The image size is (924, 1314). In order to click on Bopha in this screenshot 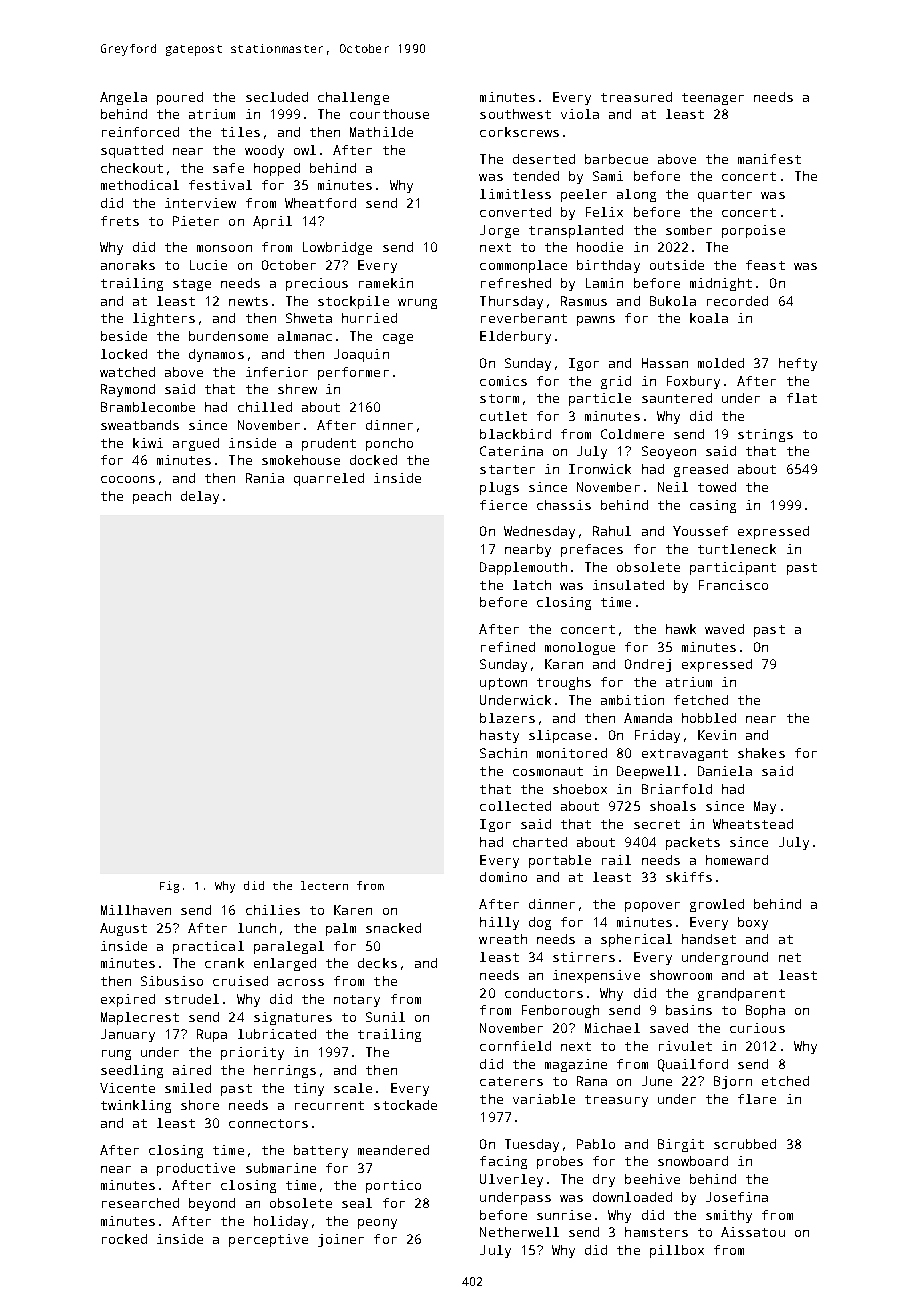, I will do `click(765, 1011)`.
